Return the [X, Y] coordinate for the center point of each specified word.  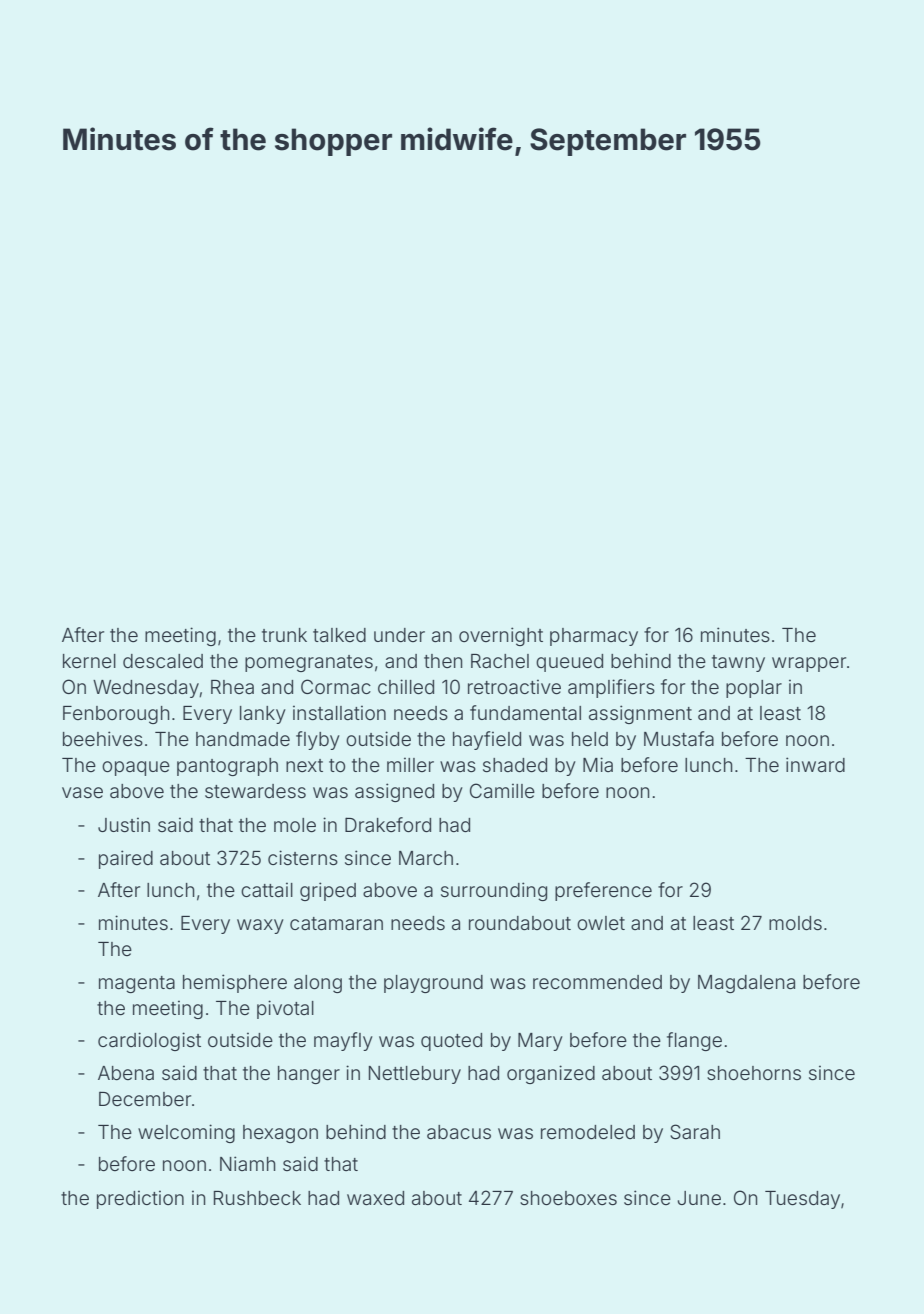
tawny [738, 663]
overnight [501, 636]
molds [795, 923]
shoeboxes [568, 1198]
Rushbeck [257, 1198]
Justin [124, 824]
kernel [89, 661]
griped [328, 891]
